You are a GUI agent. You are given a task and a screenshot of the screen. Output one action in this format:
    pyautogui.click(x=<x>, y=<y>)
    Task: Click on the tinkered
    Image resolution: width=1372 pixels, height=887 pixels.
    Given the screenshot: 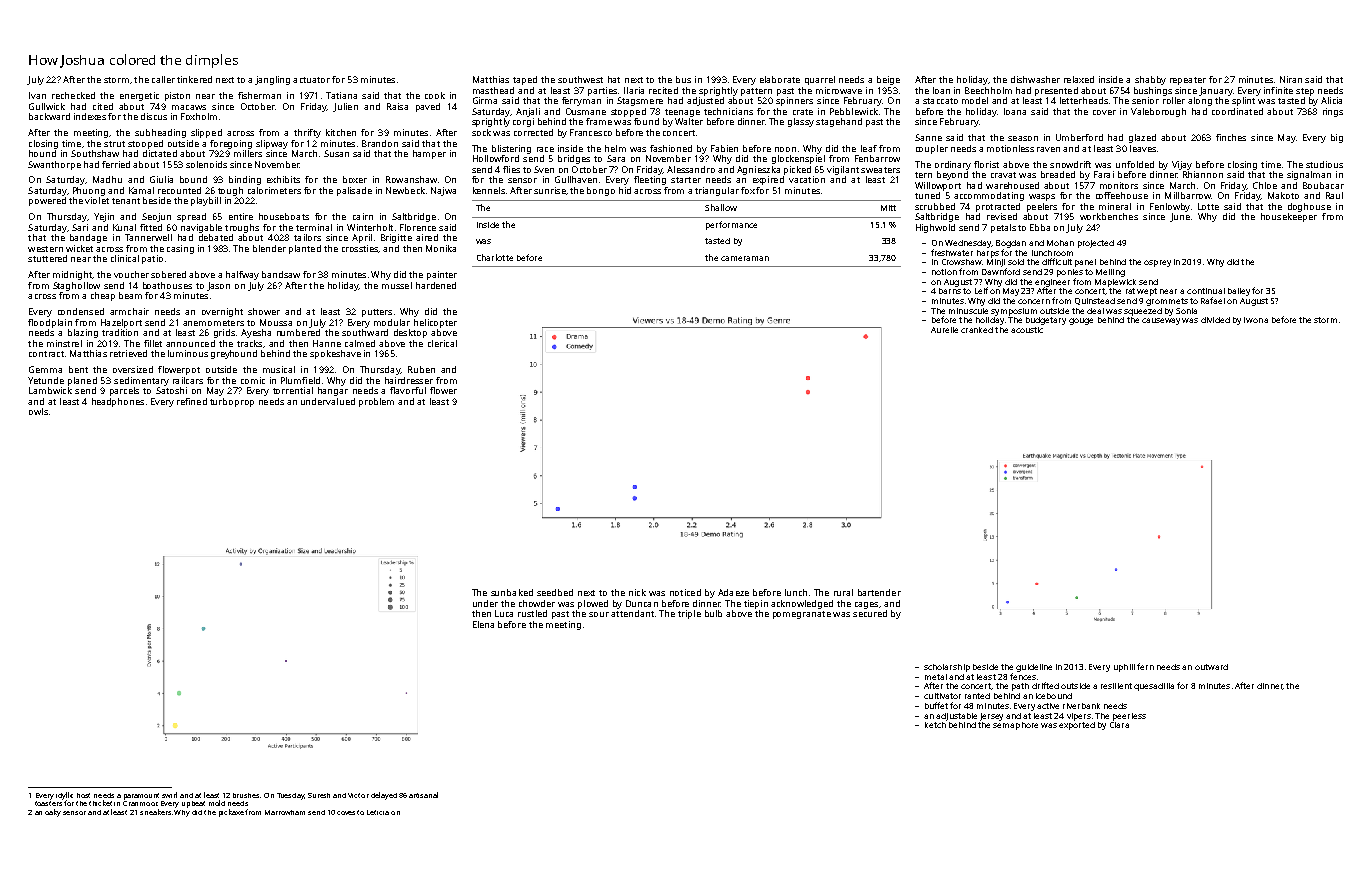 What is the action you would take?
    pyautogui.click(x=194, y=79)
